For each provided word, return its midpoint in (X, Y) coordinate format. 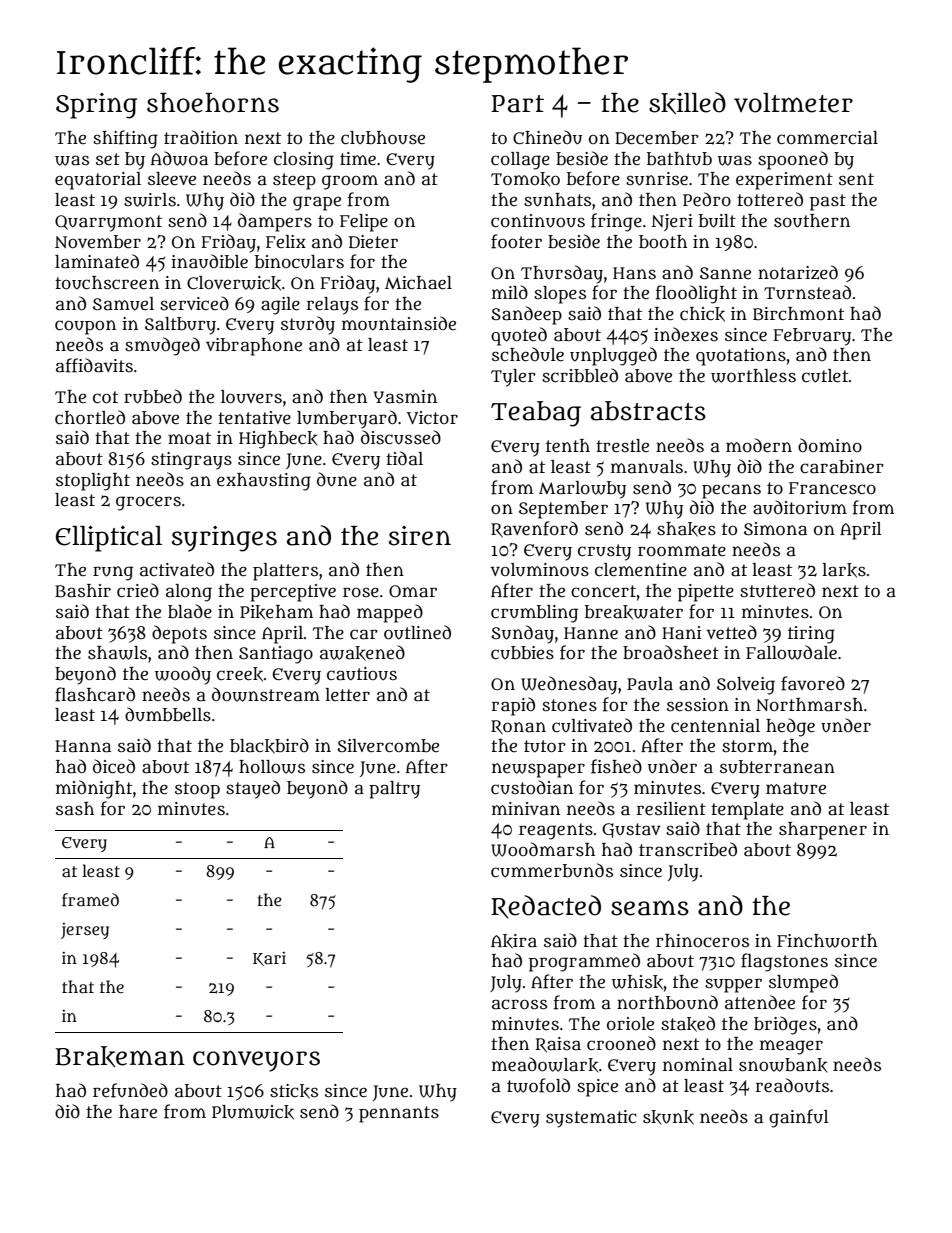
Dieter (373, 242)
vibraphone (254, 347)
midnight (94, 789)
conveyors (256, 1061)
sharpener (823, 831)
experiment (784, 181)
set (108, 159)
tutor (545, 746)
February (812, 337)
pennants (399, 1114)
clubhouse (383, 138)
